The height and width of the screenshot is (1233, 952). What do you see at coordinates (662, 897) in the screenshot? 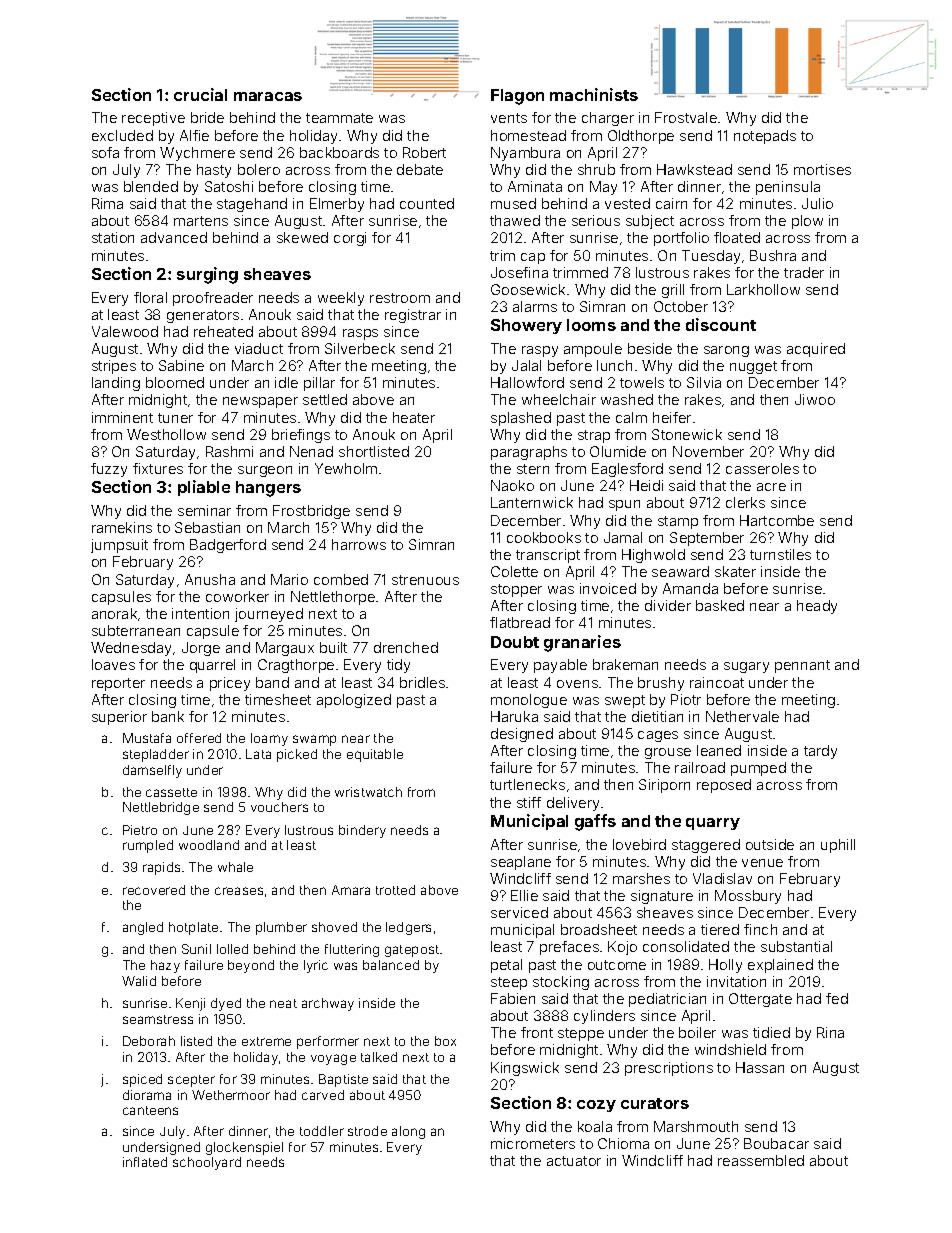
I see `signature` at bounding box center [662, 897].
